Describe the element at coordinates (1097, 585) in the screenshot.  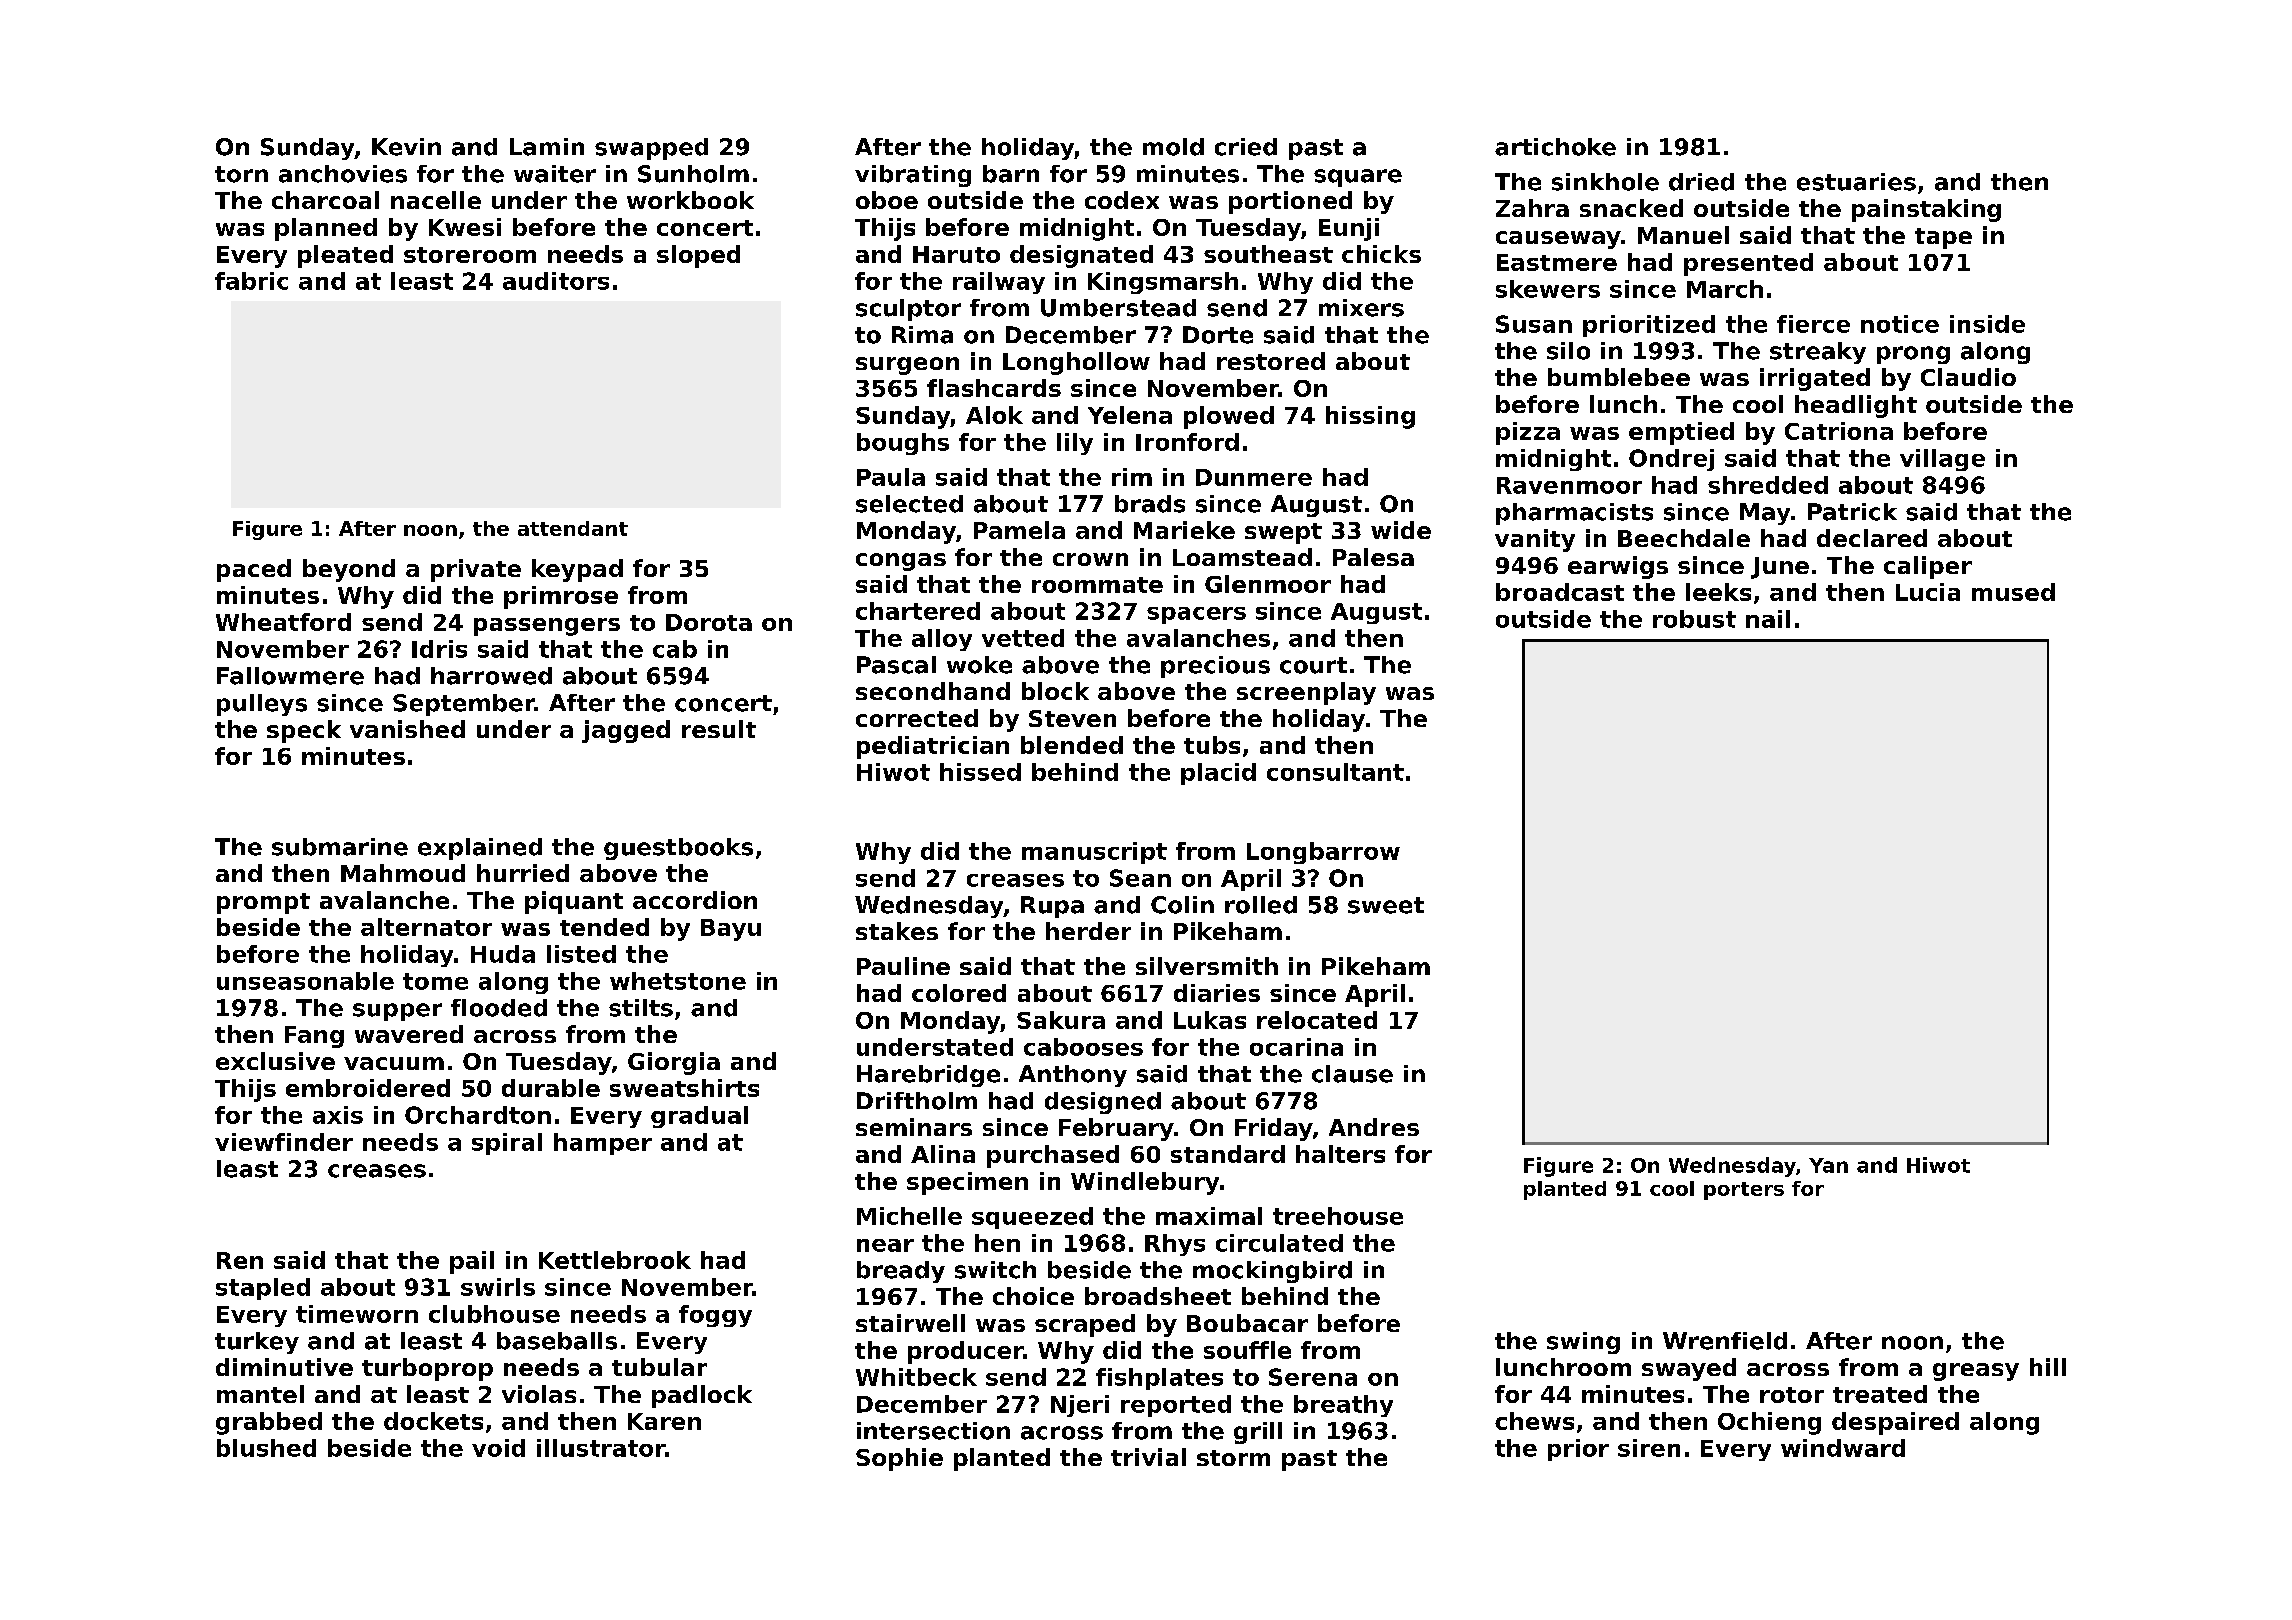
I see `roommate` at that location.
